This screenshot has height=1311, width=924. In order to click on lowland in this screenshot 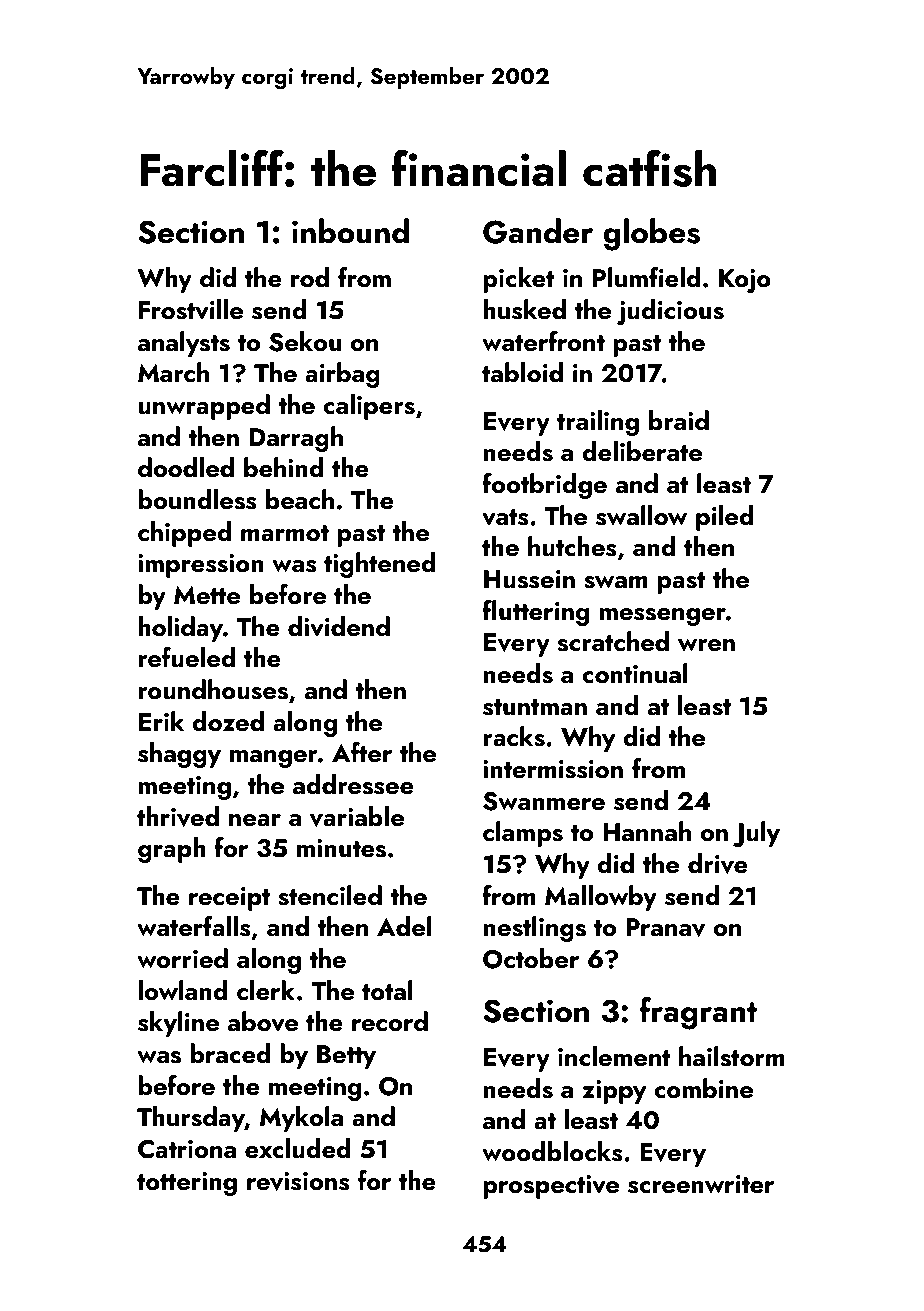, I will do `click(183, 990)`.
